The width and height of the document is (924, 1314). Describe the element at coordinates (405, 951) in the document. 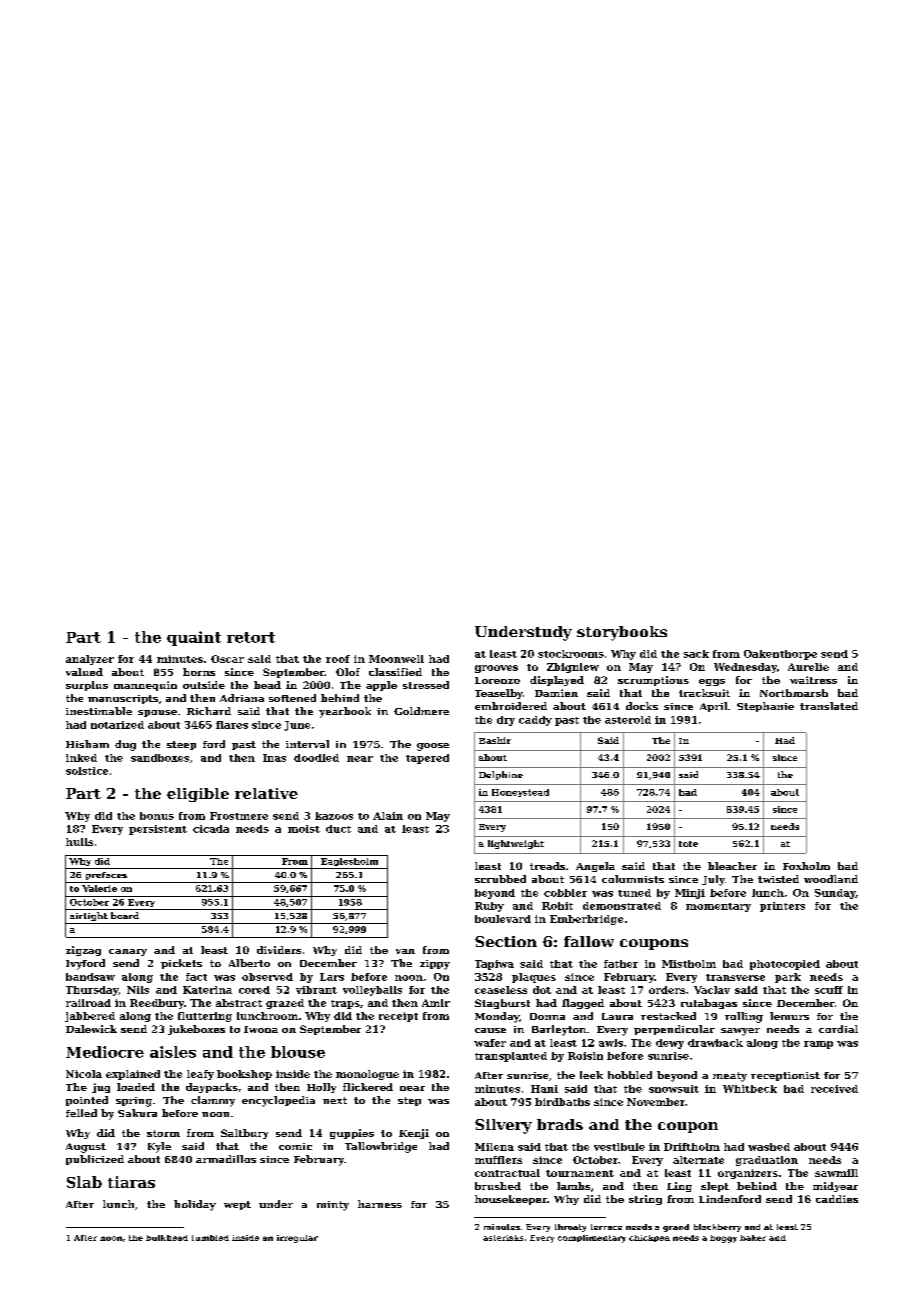

I see `van` at that location.
